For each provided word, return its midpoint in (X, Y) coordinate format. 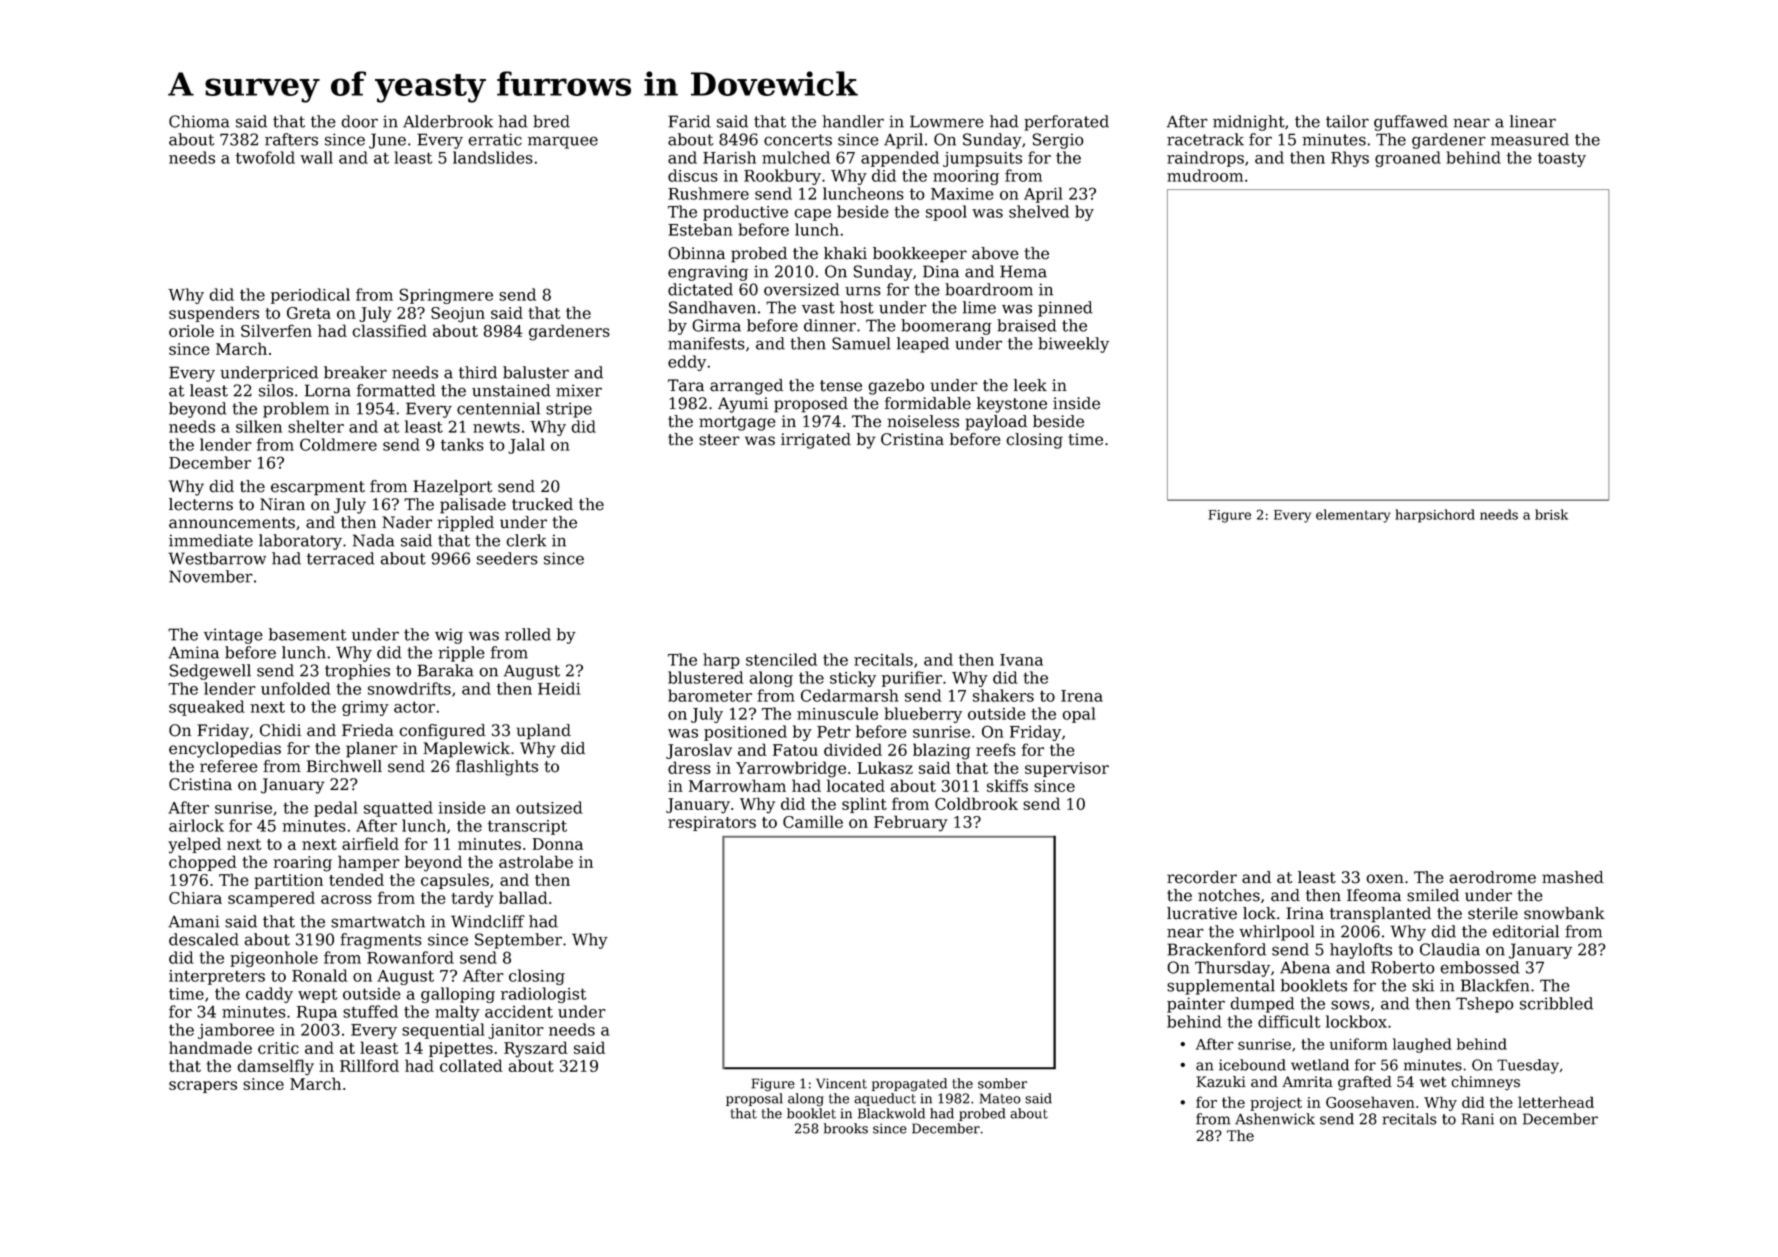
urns (862, 291)
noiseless (923, 421)
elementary (1353, 516)
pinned (1065, 309)
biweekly (1073, 345)
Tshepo (1485, 1005)
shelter (316, 426)
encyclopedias (225, 750)
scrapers (203, 1087)
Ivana (1021, 660)
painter (1196, 1005)
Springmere (446, 296)
